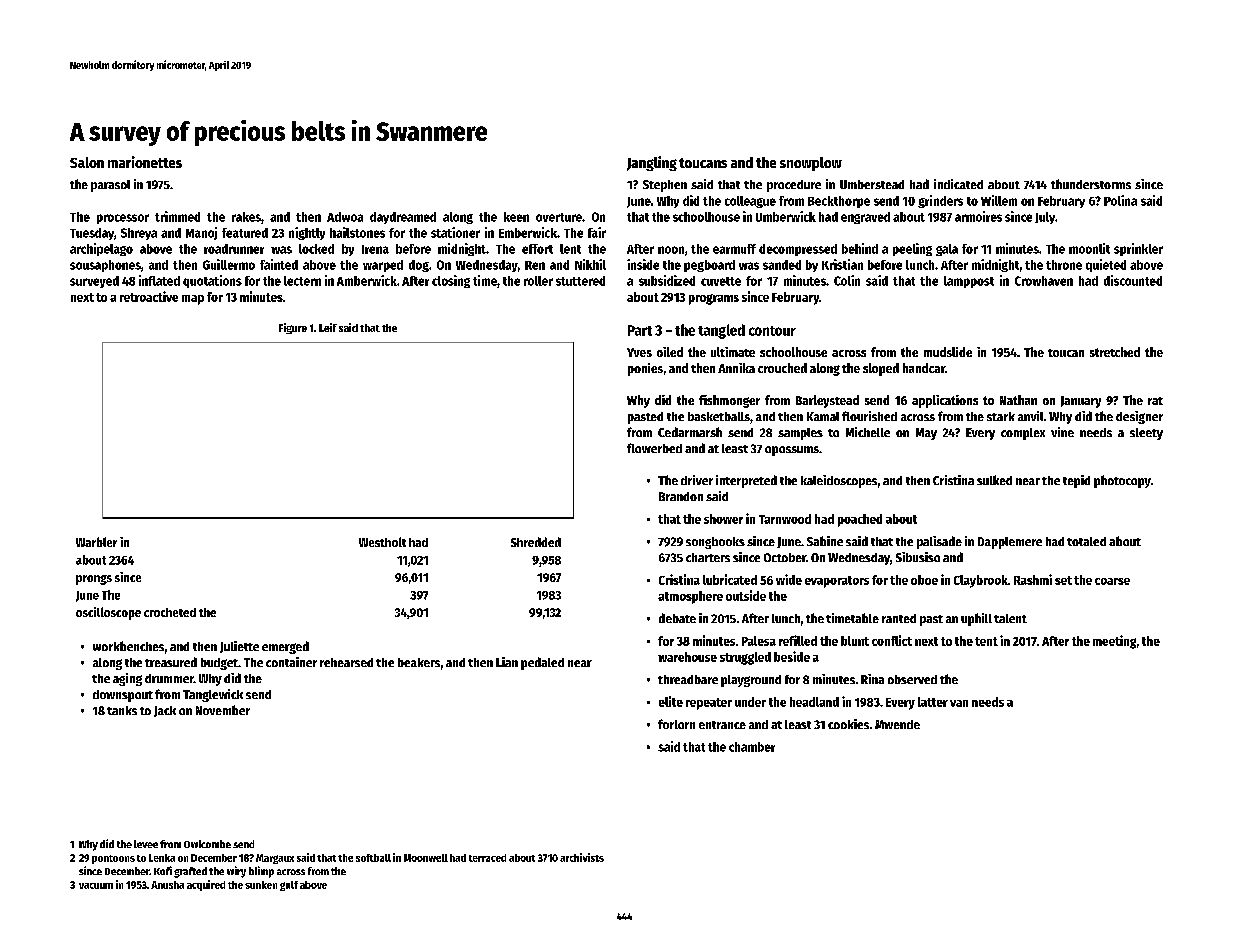  I want to click on indicated, so click(958, 184).
